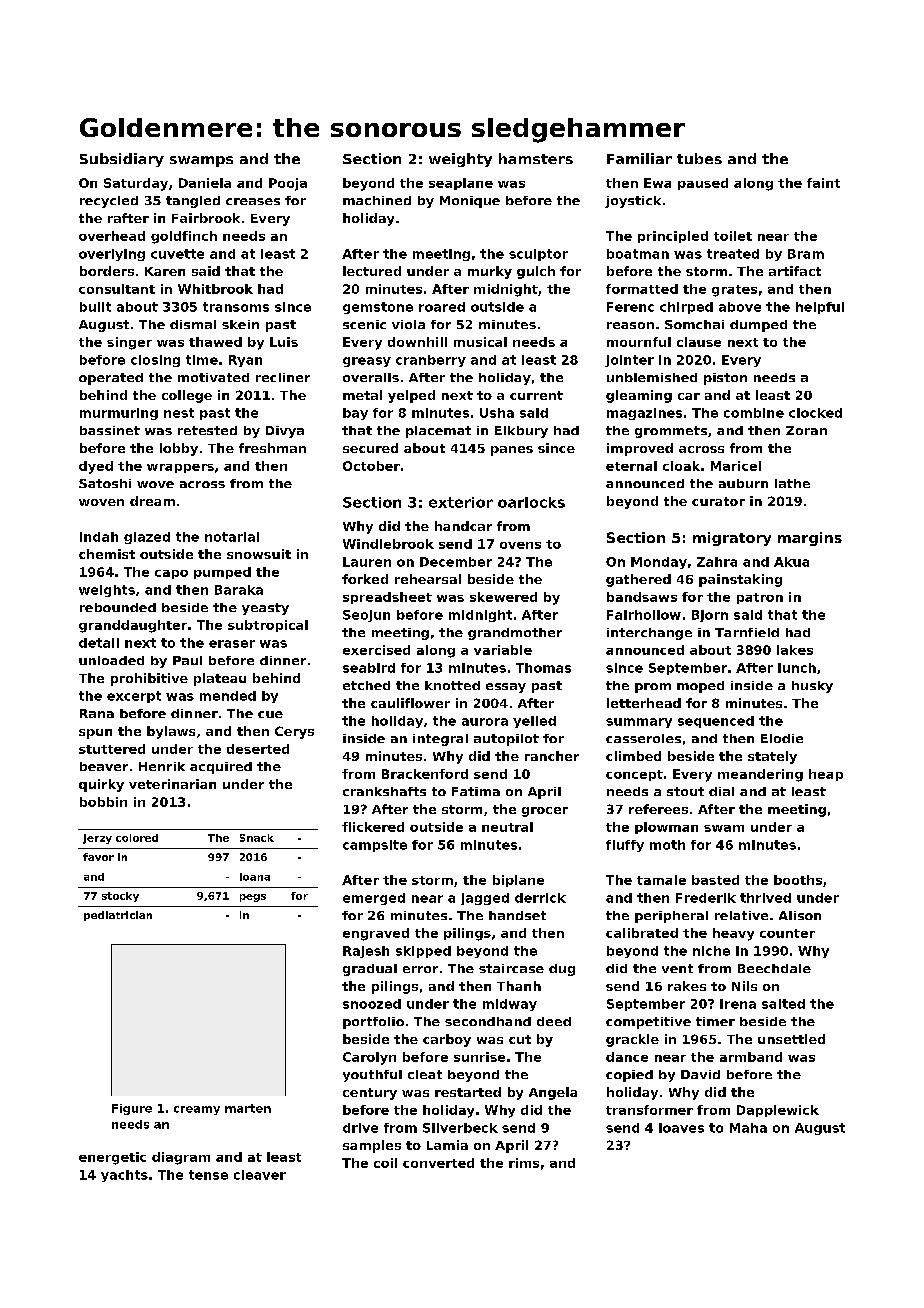 The width and height of the document is (924, 1308). I want to click on glazed, so click(147, 538).
